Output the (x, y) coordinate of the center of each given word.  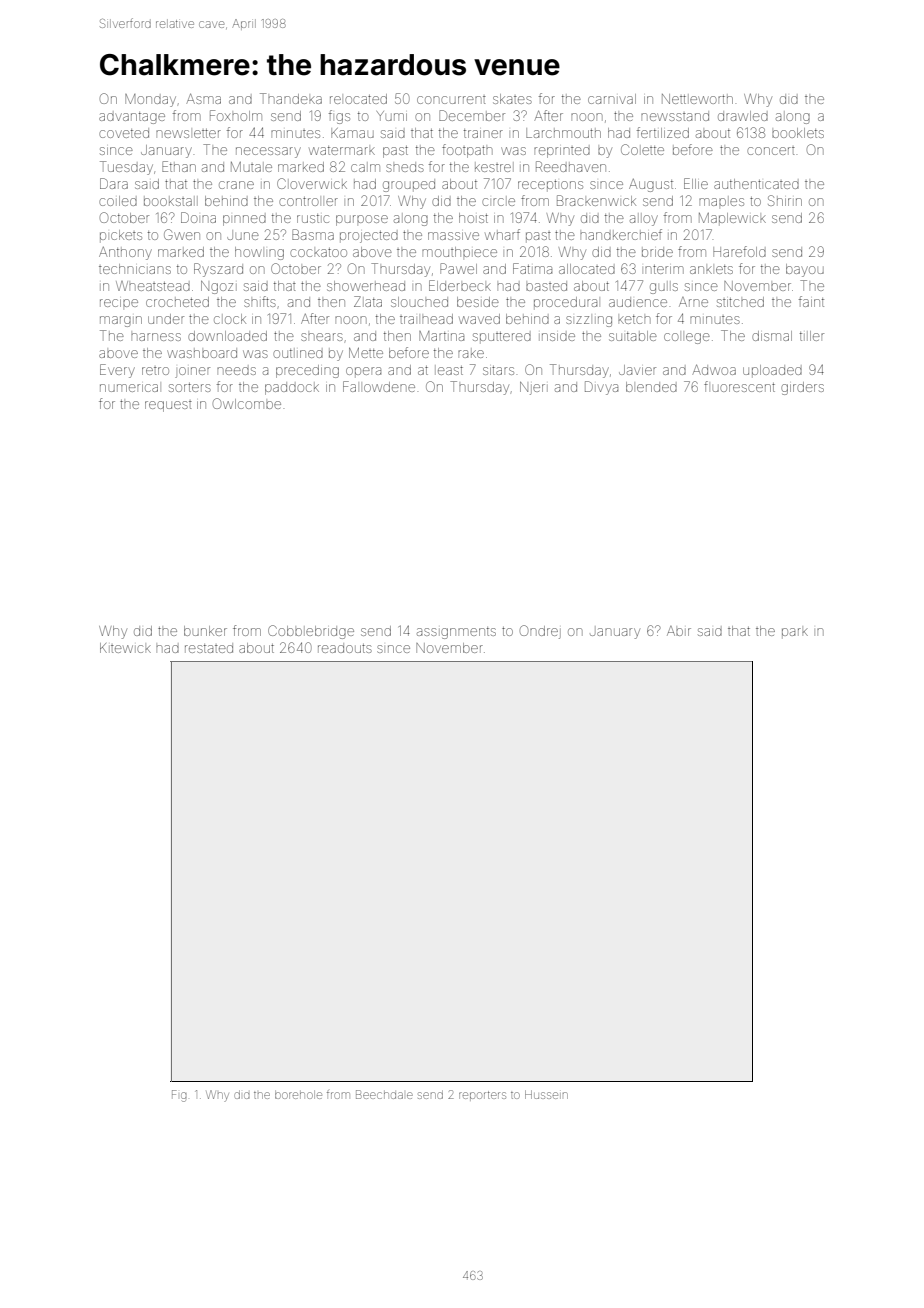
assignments (456, 633)
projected (369, 237)
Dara (114, 183)
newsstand (675, 116)
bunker (205, 631)
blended (651, 387)
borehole (298, 1095)
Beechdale (384, 1094)
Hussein (546, 1094)
